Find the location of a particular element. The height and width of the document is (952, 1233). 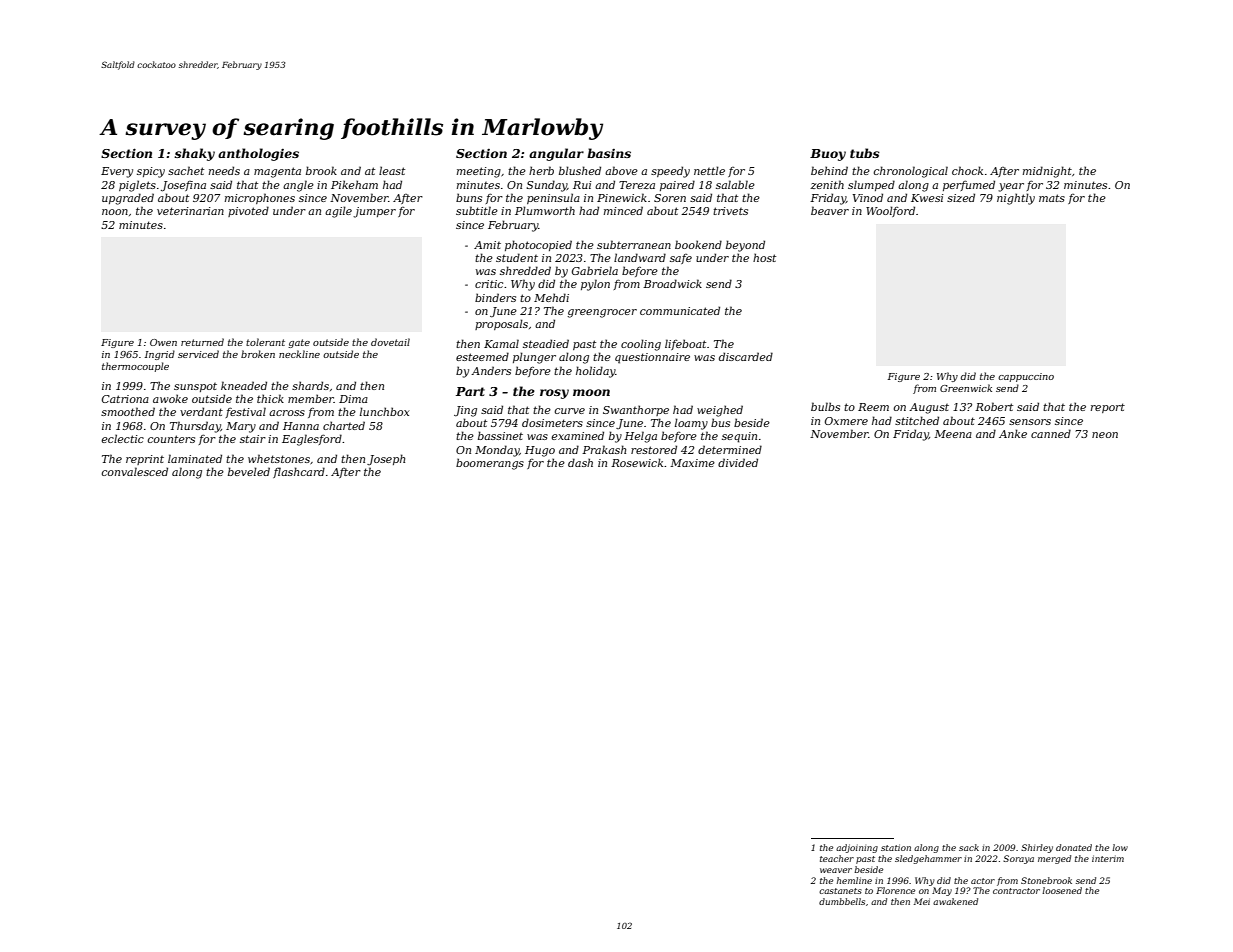

donated is located at coordinates (1074, 847).
